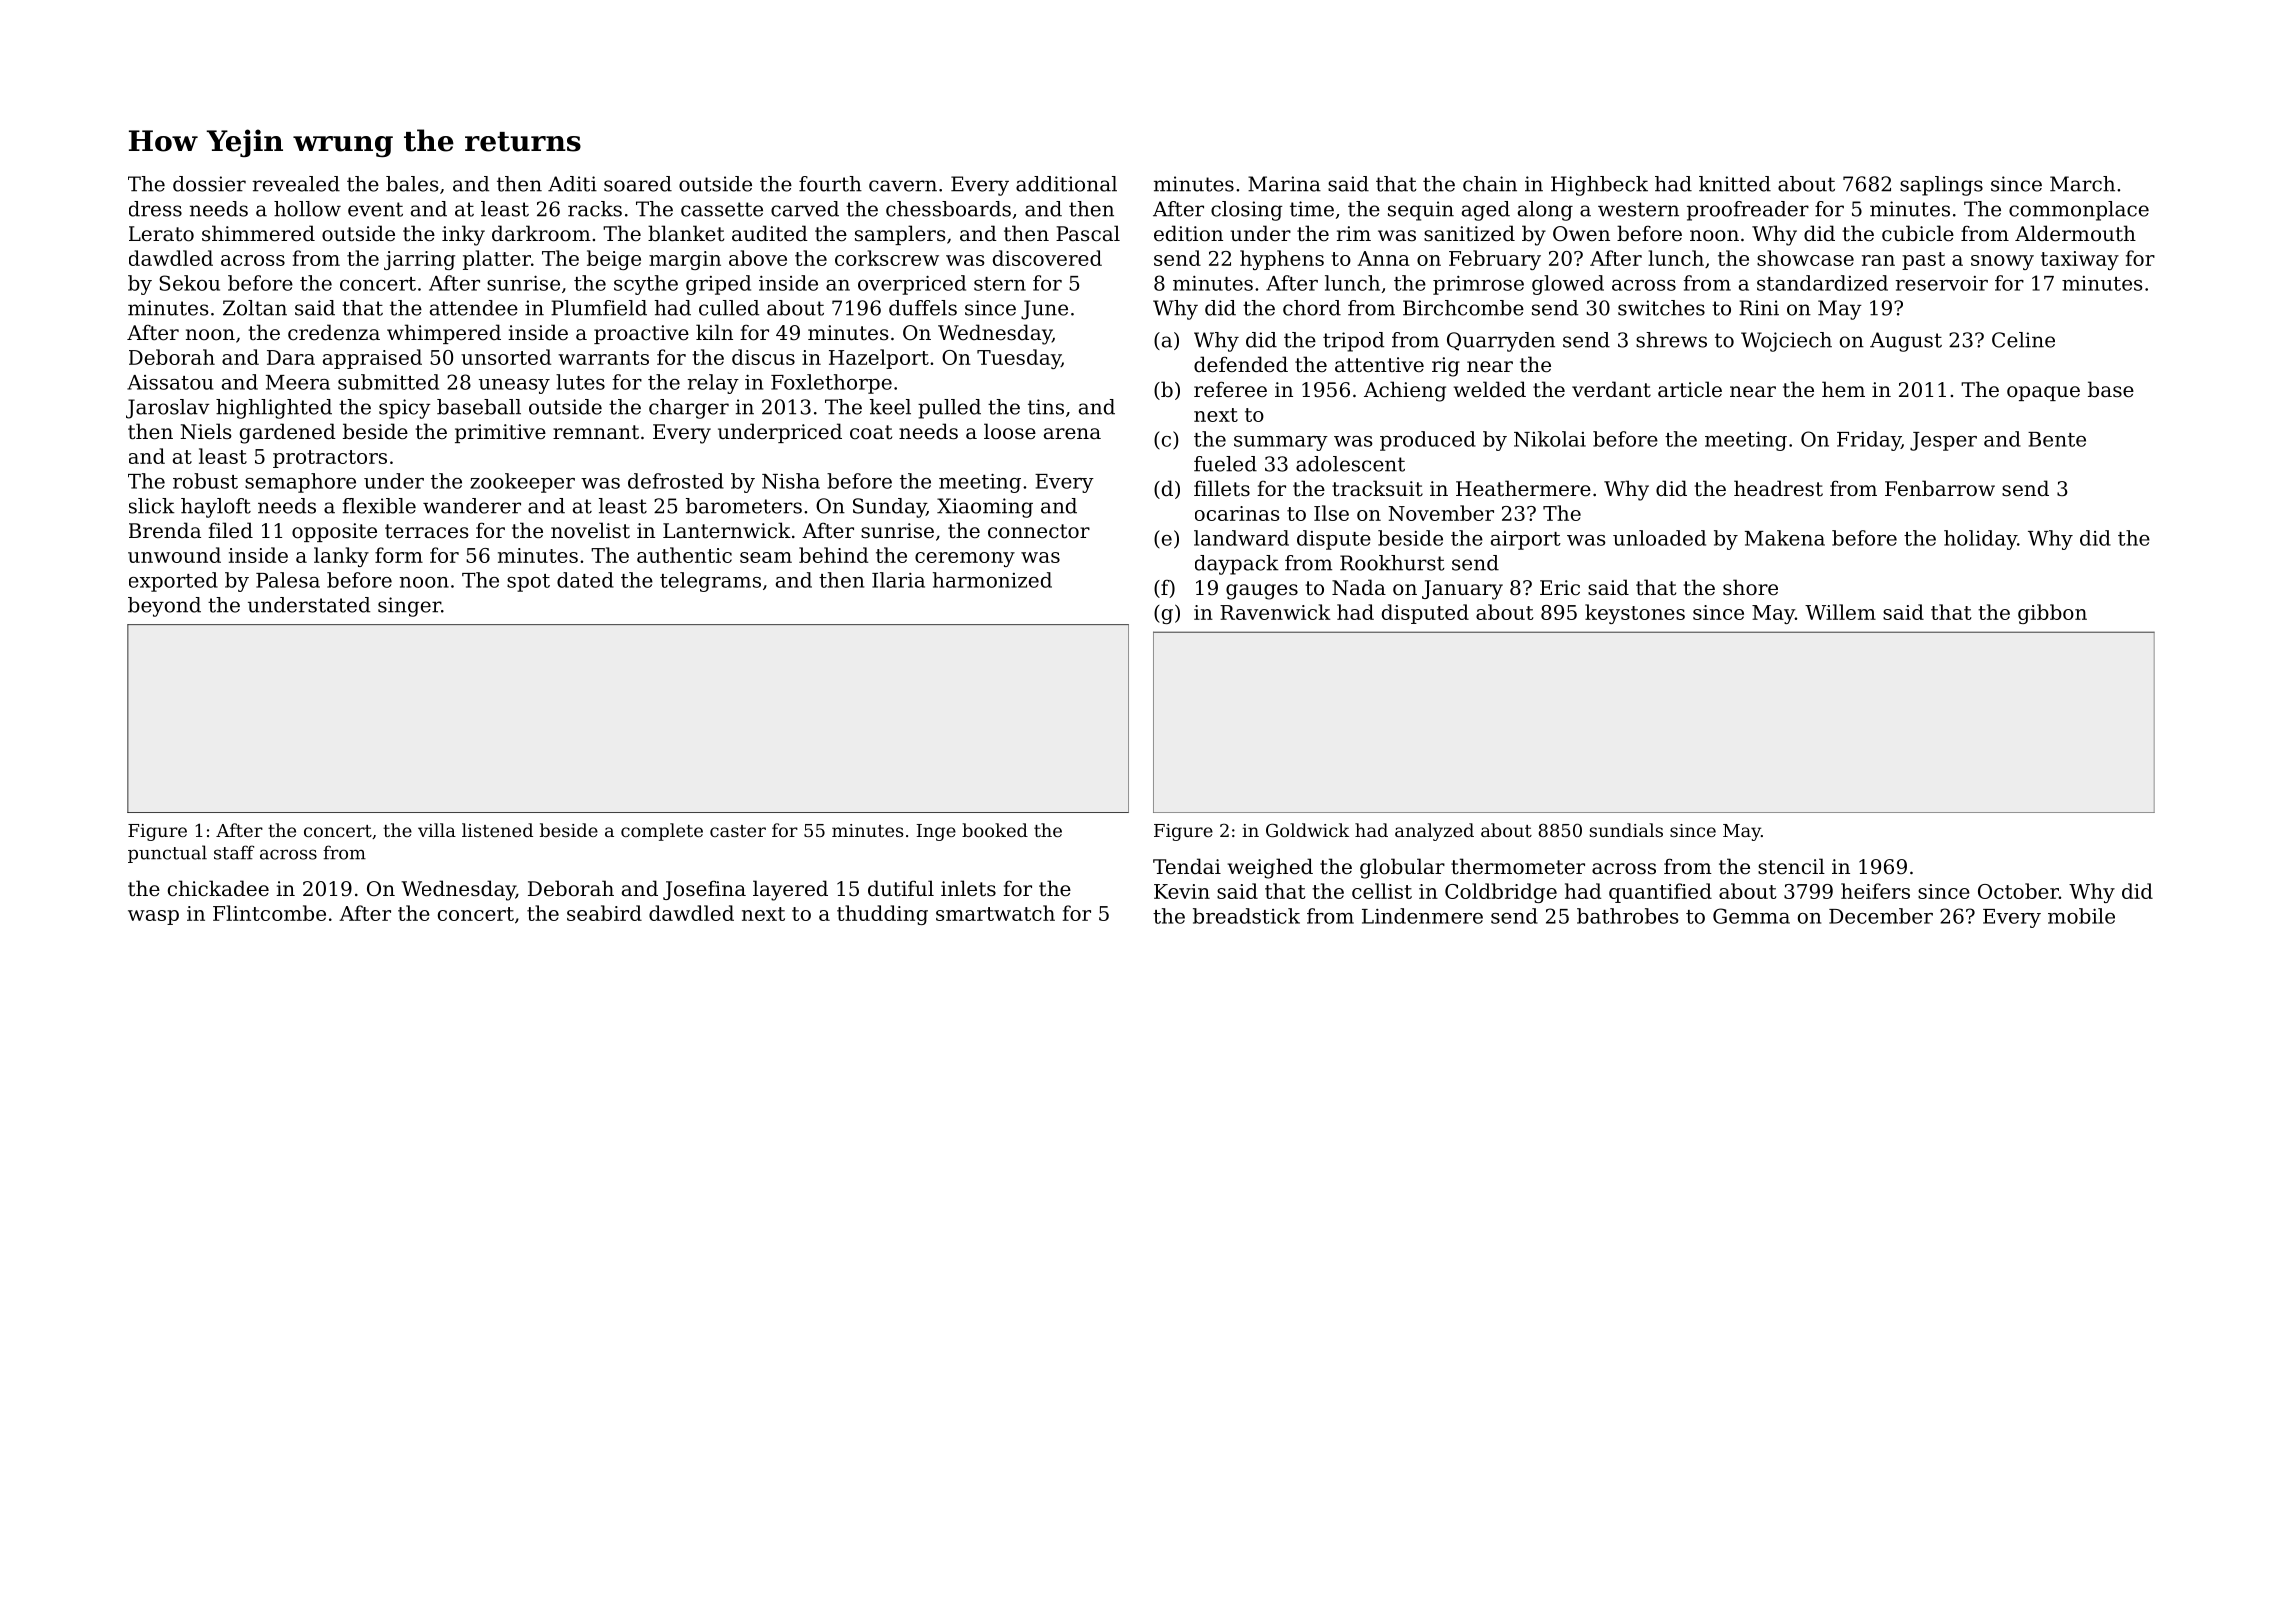  What do you see at coordinates (898, 580) in the image?
I see `Ilaria` at bounding box center [898, 580].
